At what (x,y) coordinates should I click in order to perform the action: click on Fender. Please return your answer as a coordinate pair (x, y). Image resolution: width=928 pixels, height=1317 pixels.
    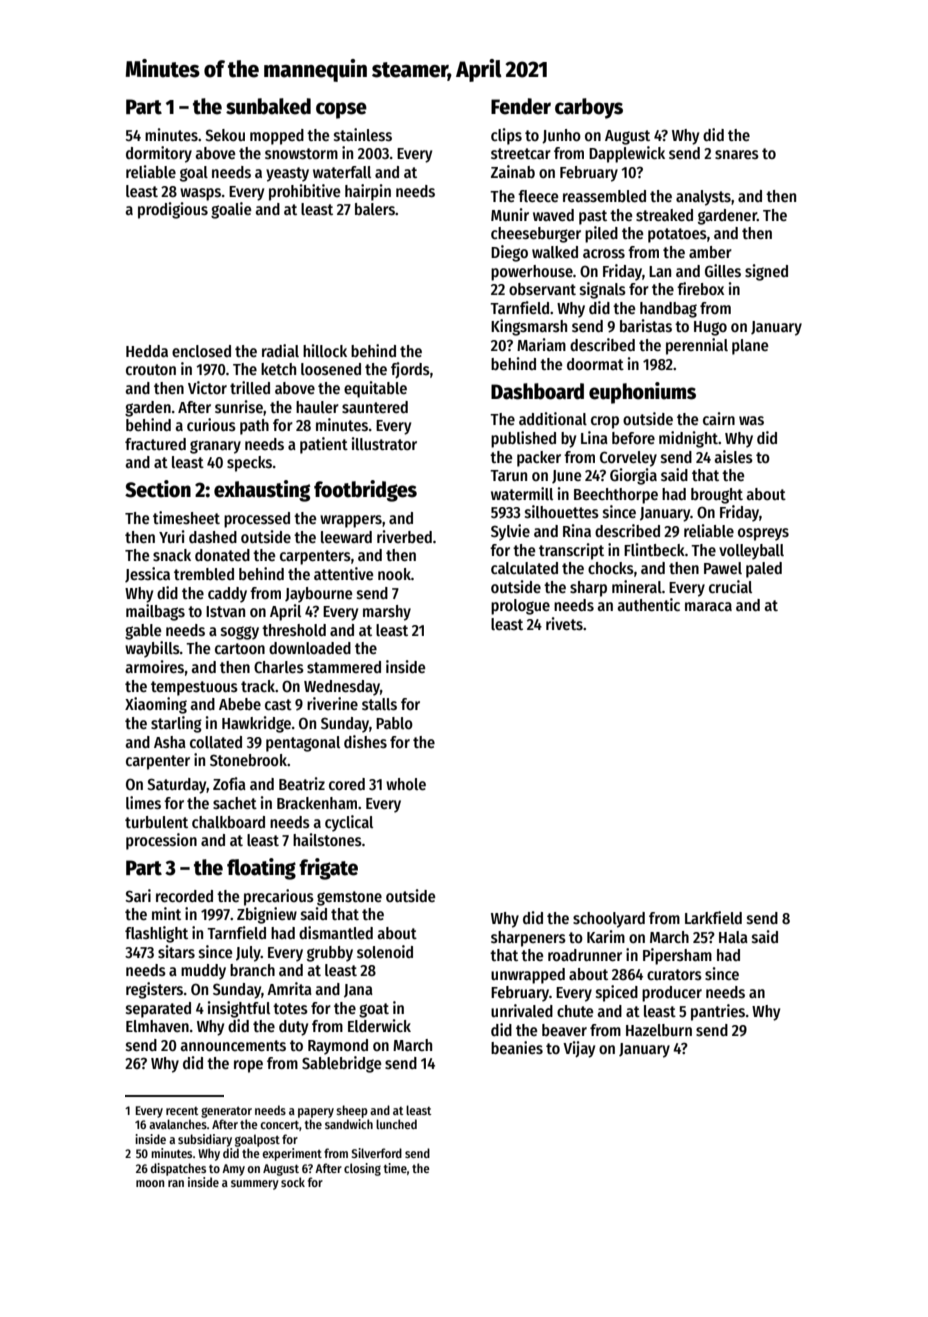
    Looking at the image, I should click on (521, 106).
